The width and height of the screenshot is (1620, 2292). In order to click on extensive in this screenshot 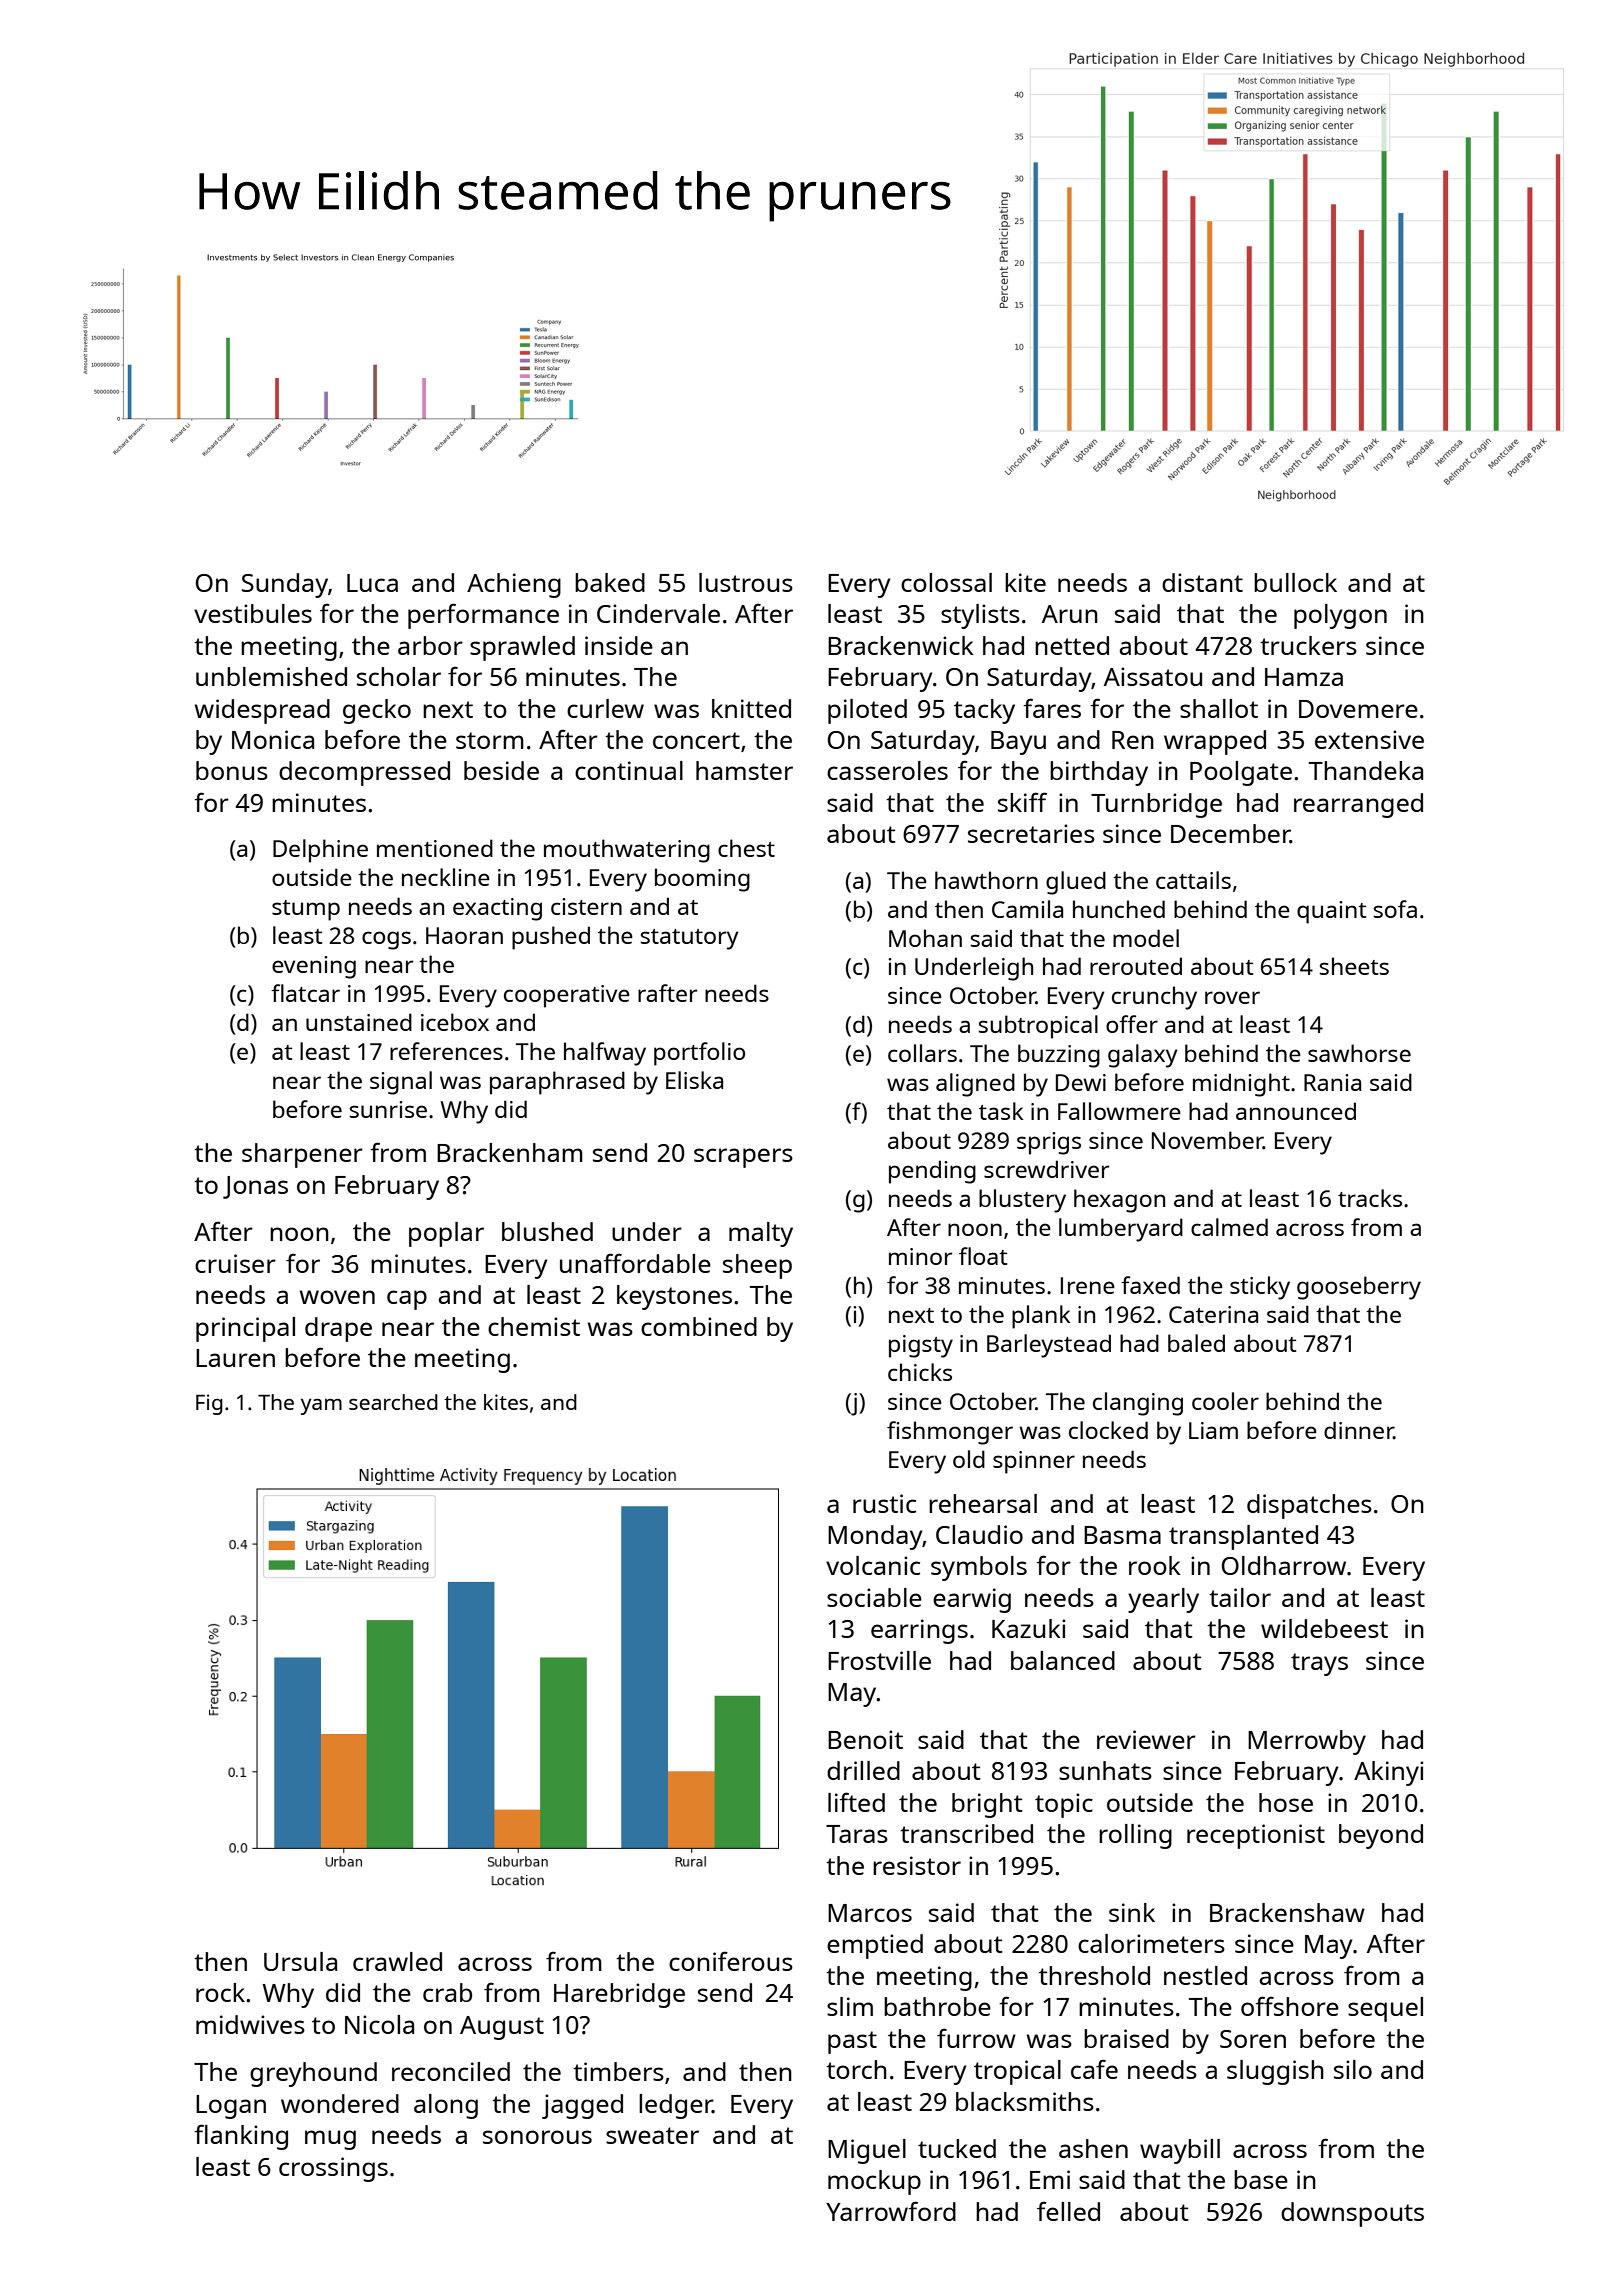, I will do `click(1369, 739)`.
